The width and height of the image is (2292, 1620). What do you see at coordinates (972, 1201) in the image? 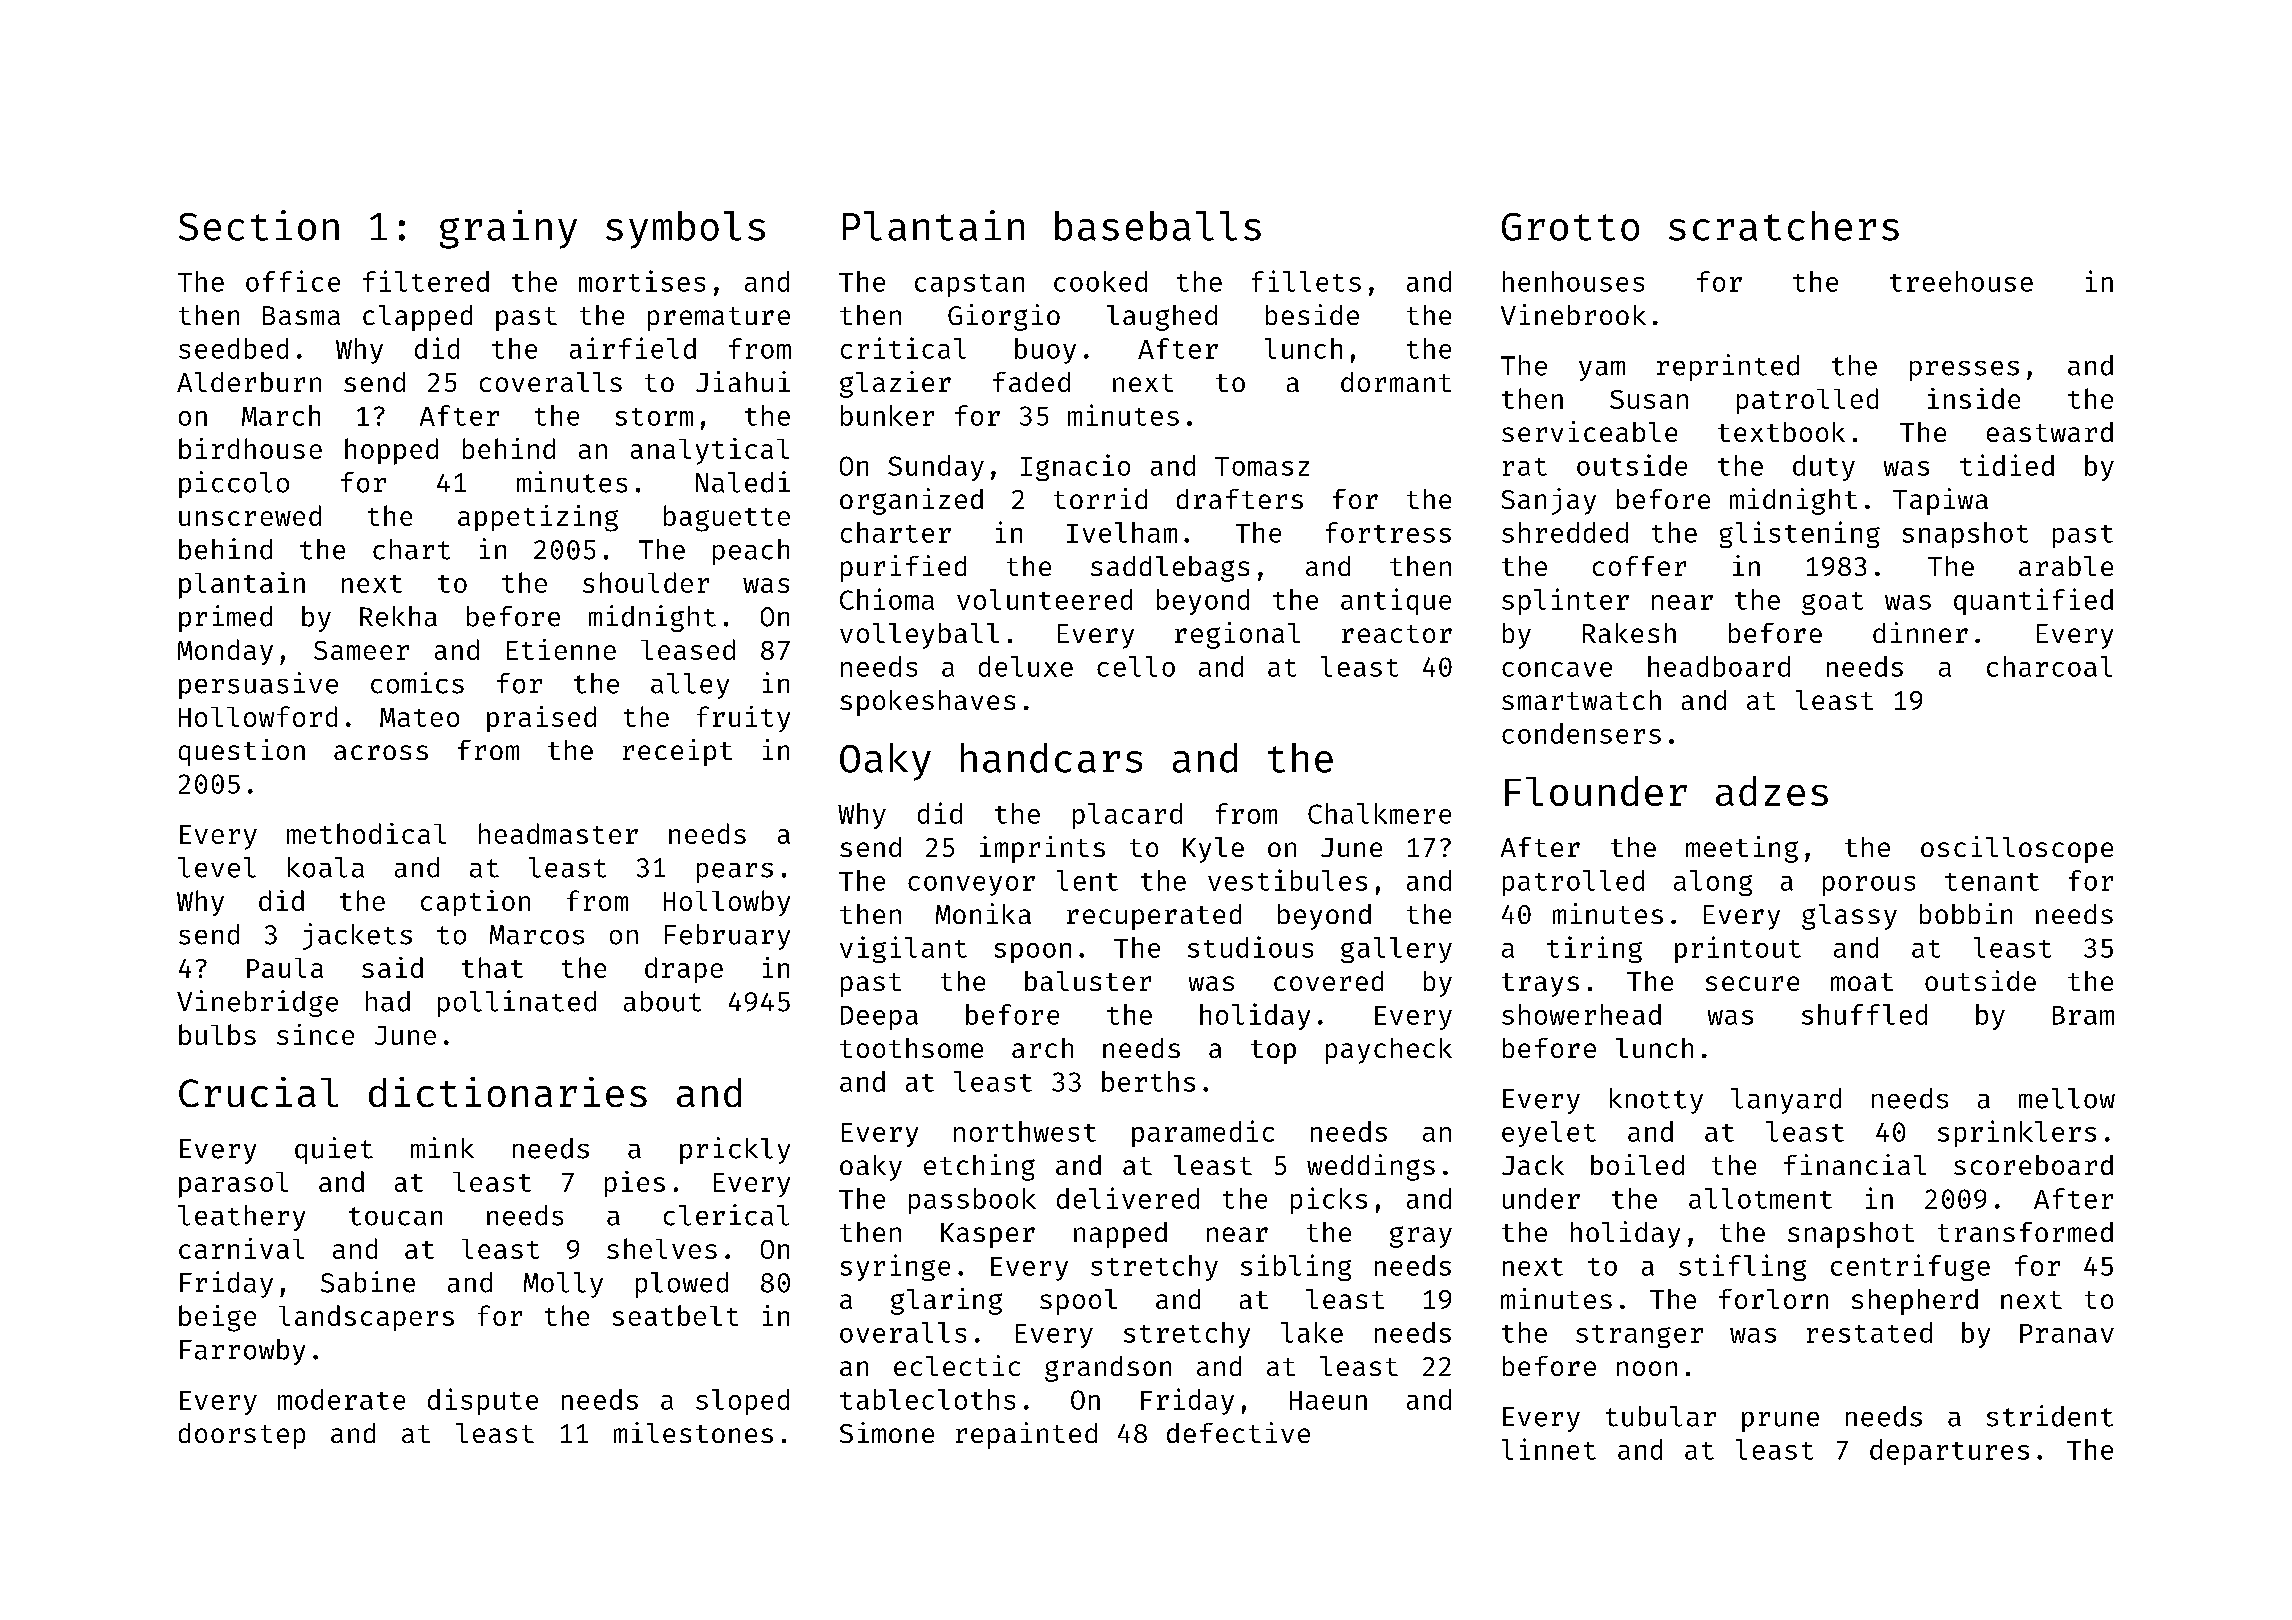
I see `passbook` at bounding box center [972, 1201].
